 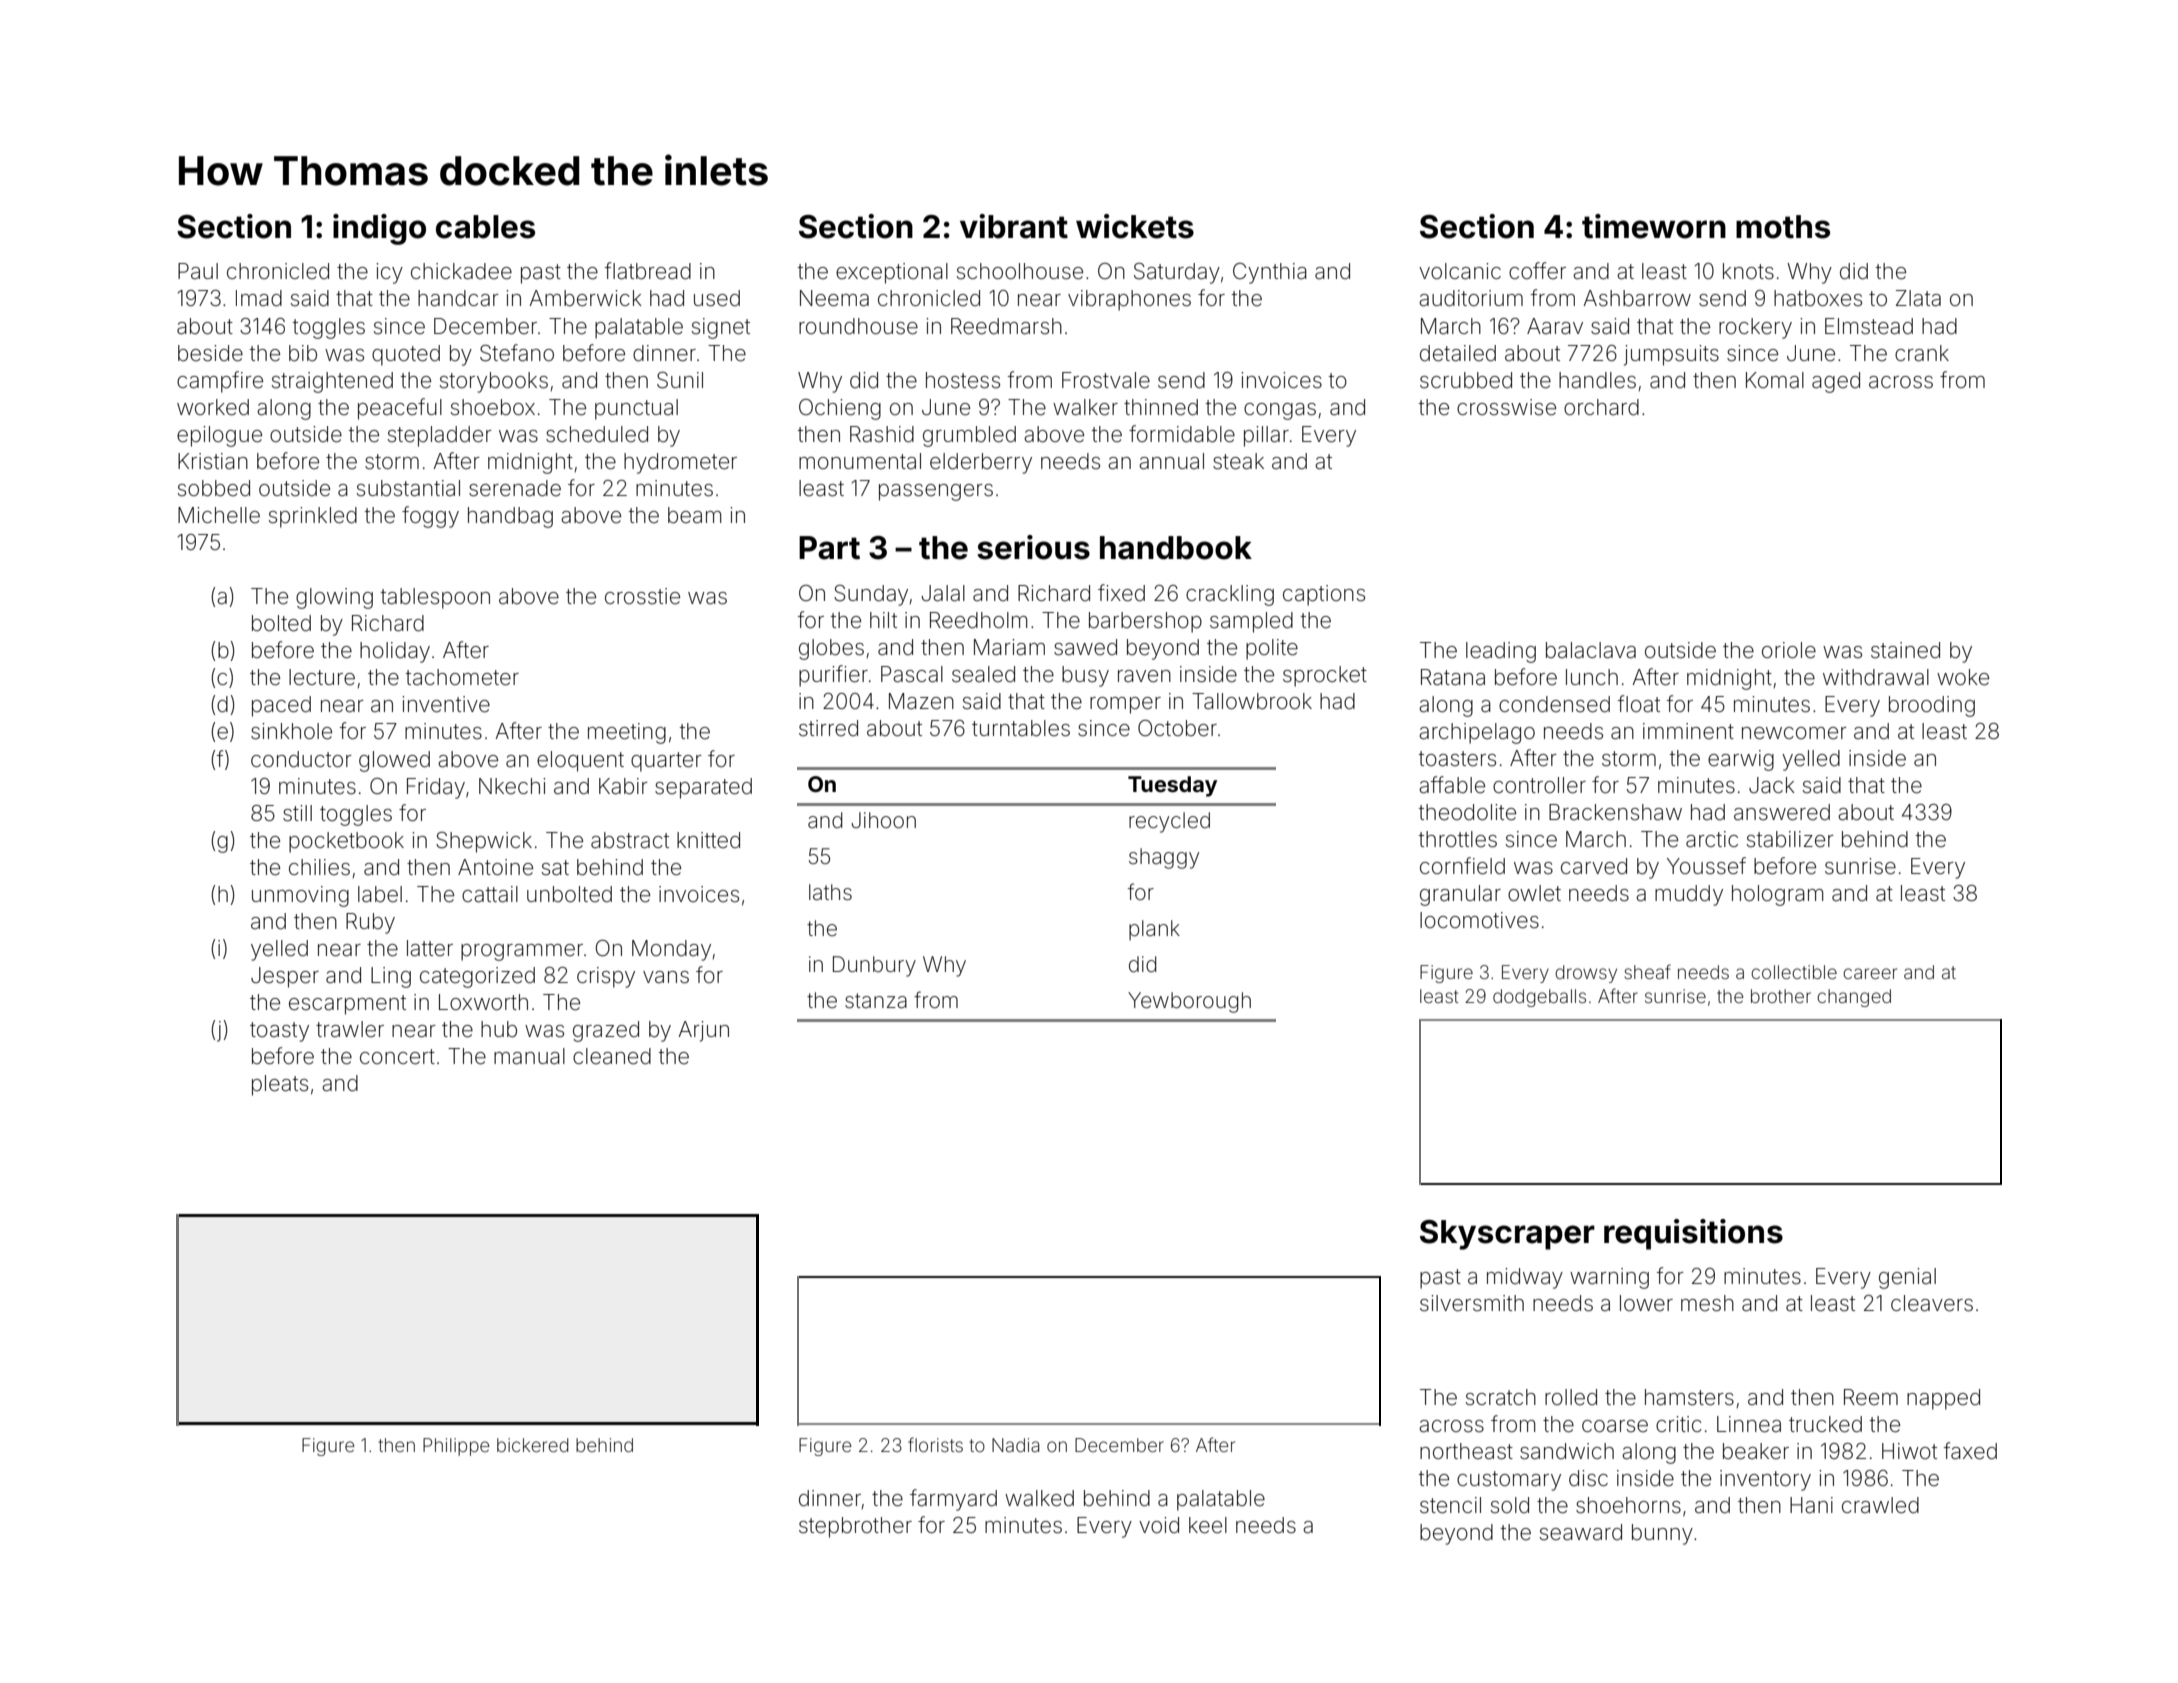 What do you see at coordinates (1783, 227) in the screenshot?
I see `moths` at bounding box center [1783, 227].
